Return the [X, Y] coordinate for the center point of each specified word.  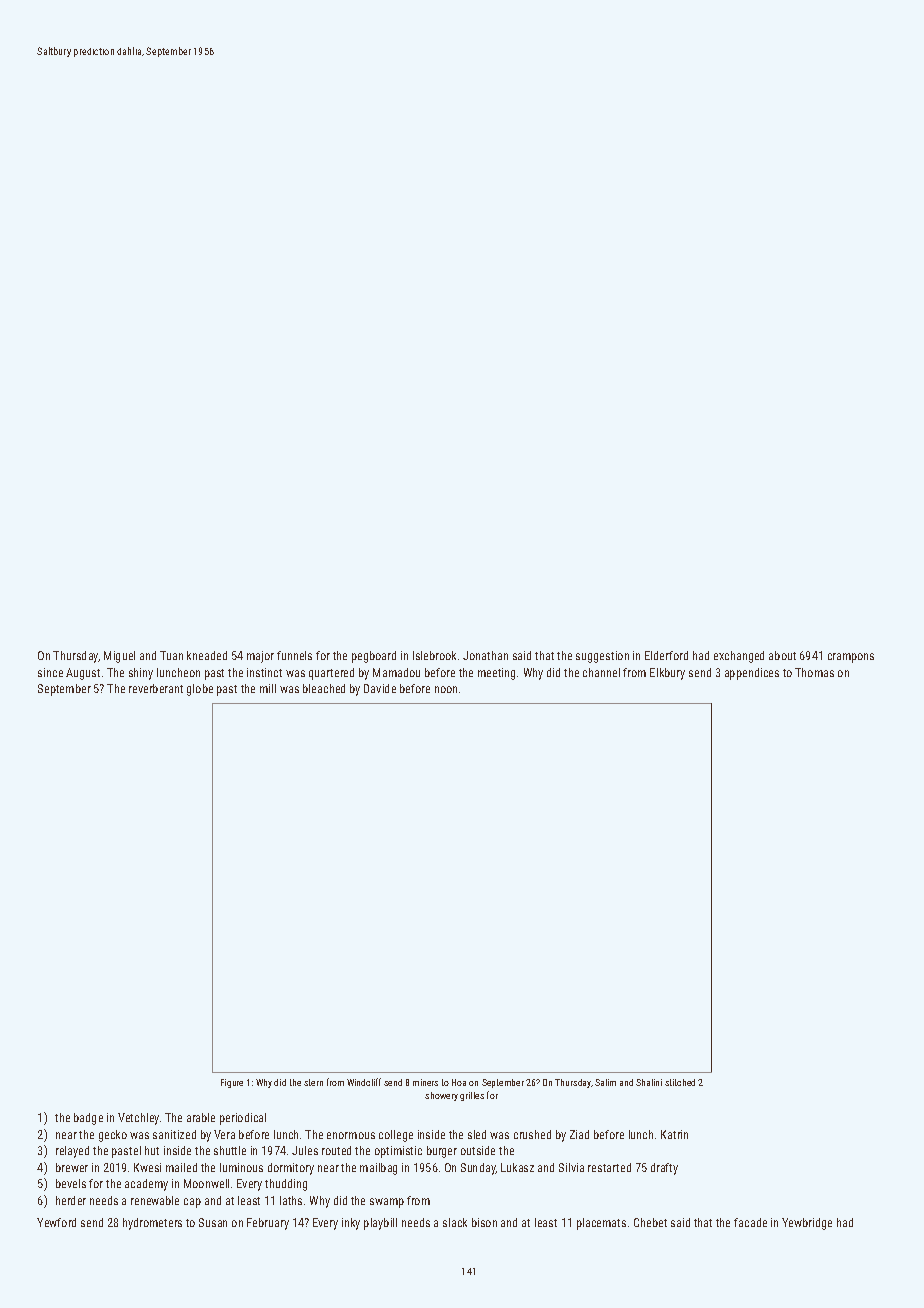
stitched [680, 1082]
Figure [232, 1083]
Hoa [459, 1082]
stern [313, 1082]
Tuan [171, 655]
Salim [605, 1082]
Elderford [666, 655]
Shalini [649, 1082]
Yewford [56, 1222]
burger [442, 1152]
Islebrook [434, 655]
